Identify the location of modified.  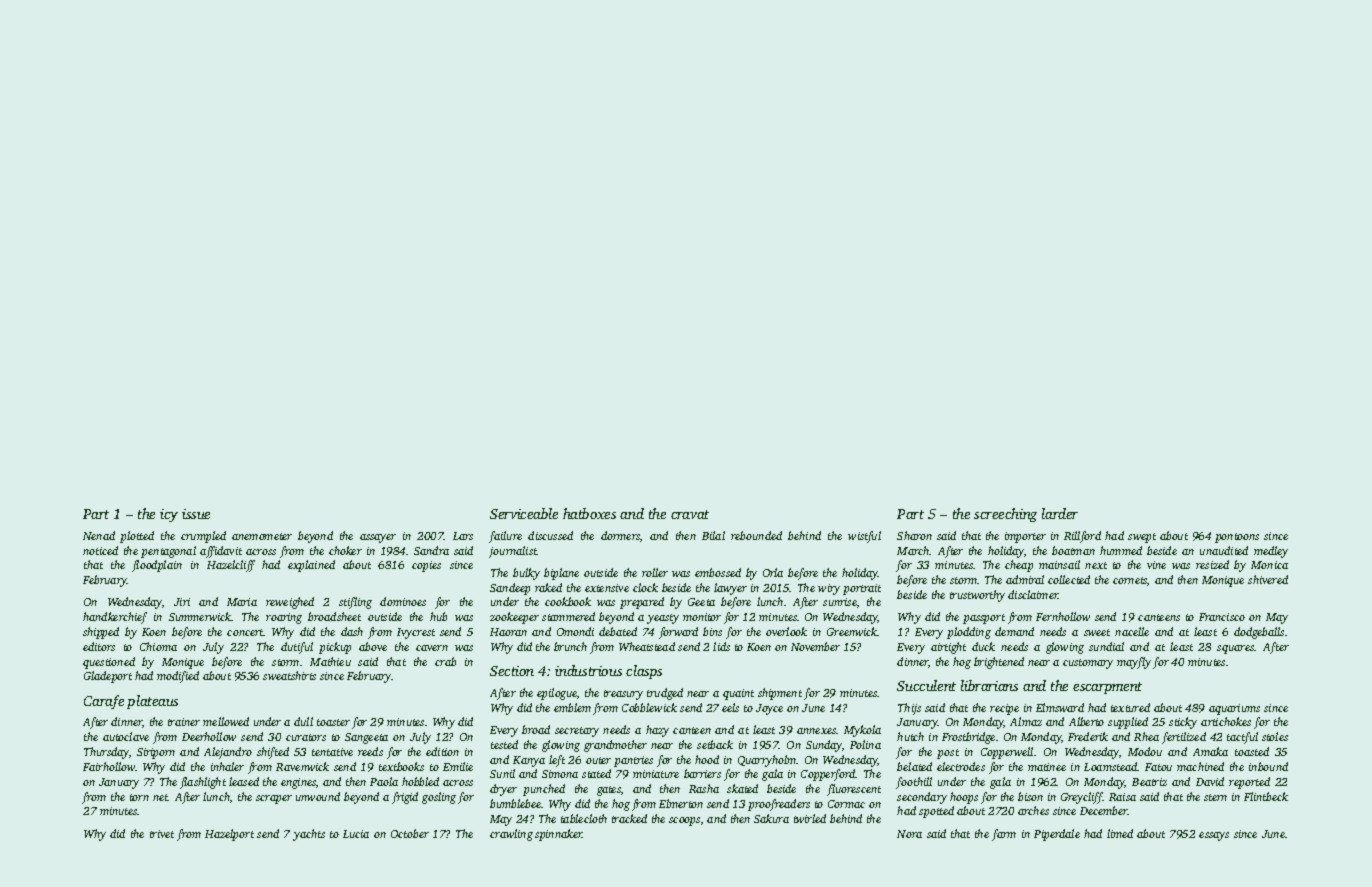
(178, 677).
